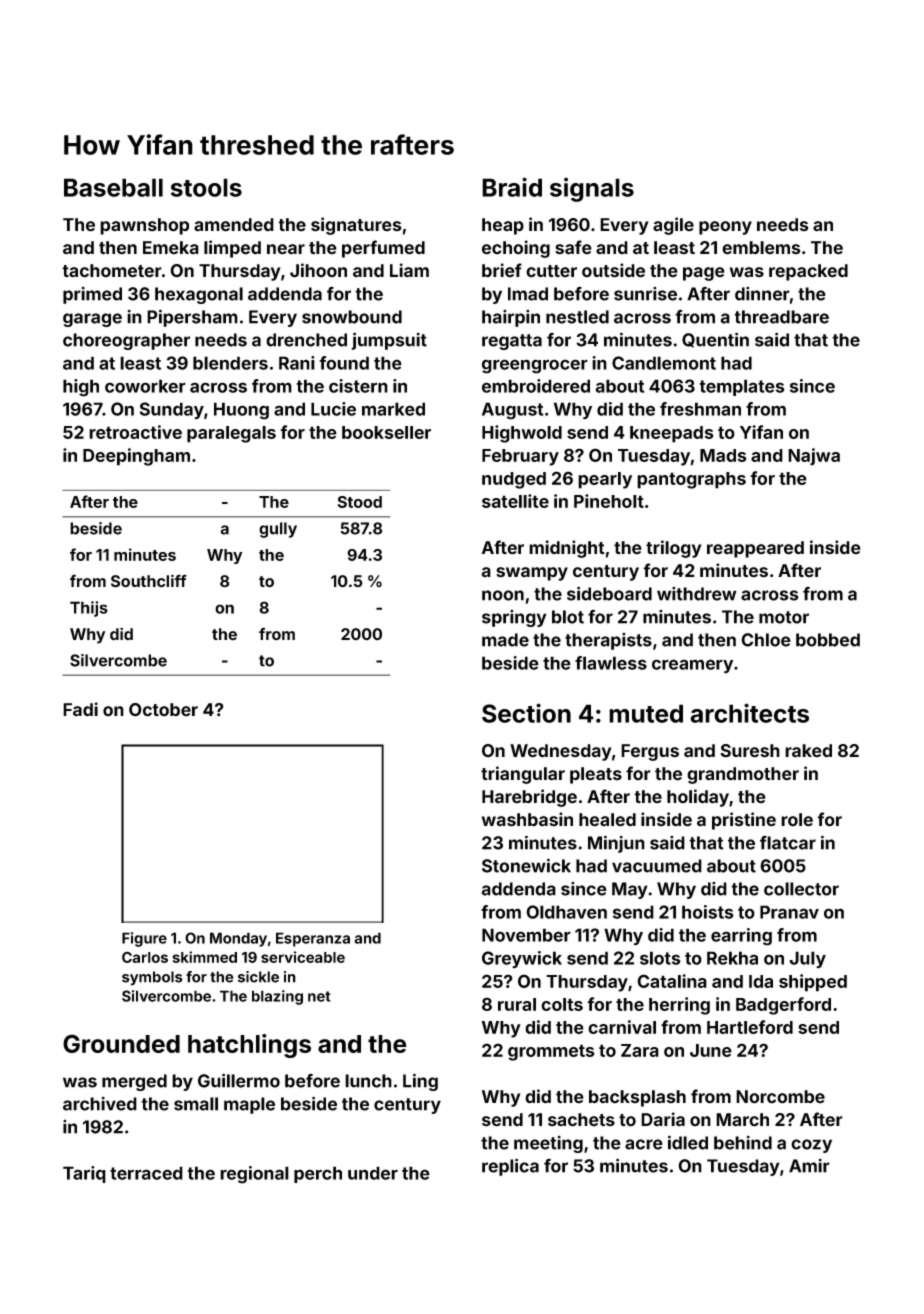  What do you see at coordinates (664, 363) in the image?
I see `Candlemont` at bounding box center [664, 363].
